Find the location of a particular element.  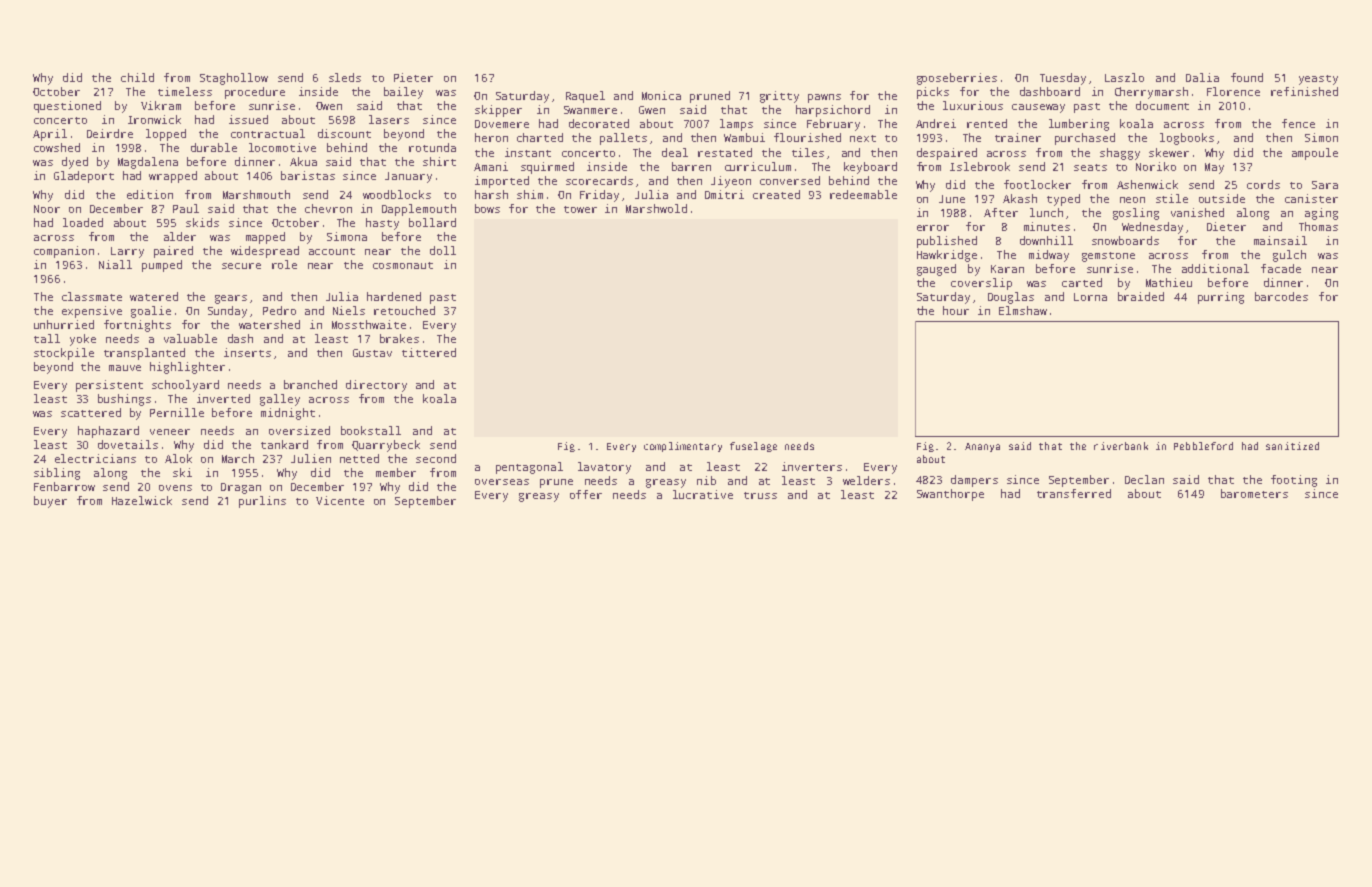

directory is located at coordinates (376, 386).
